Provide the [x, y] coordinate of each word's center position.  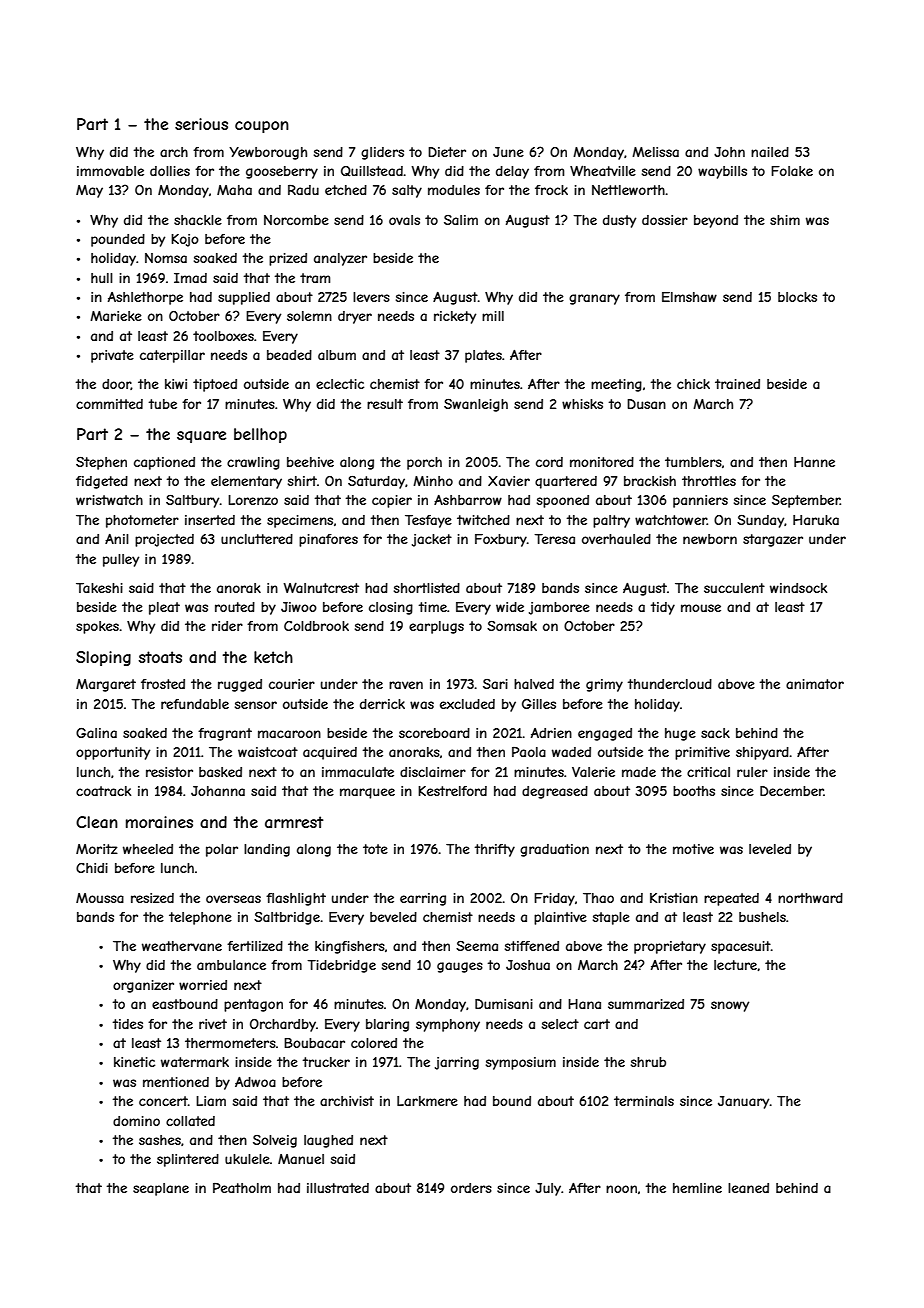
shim [785, 220]
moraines [159, 822]
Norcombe [296, 220]
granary [594, 299]
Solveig [275, 1141]
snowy [730, 1006]
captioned [164, 463]
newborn [710, 539]
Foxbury [501, 540]
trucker [326, 1062]
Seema [477, 946]
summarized [646, 1004]
